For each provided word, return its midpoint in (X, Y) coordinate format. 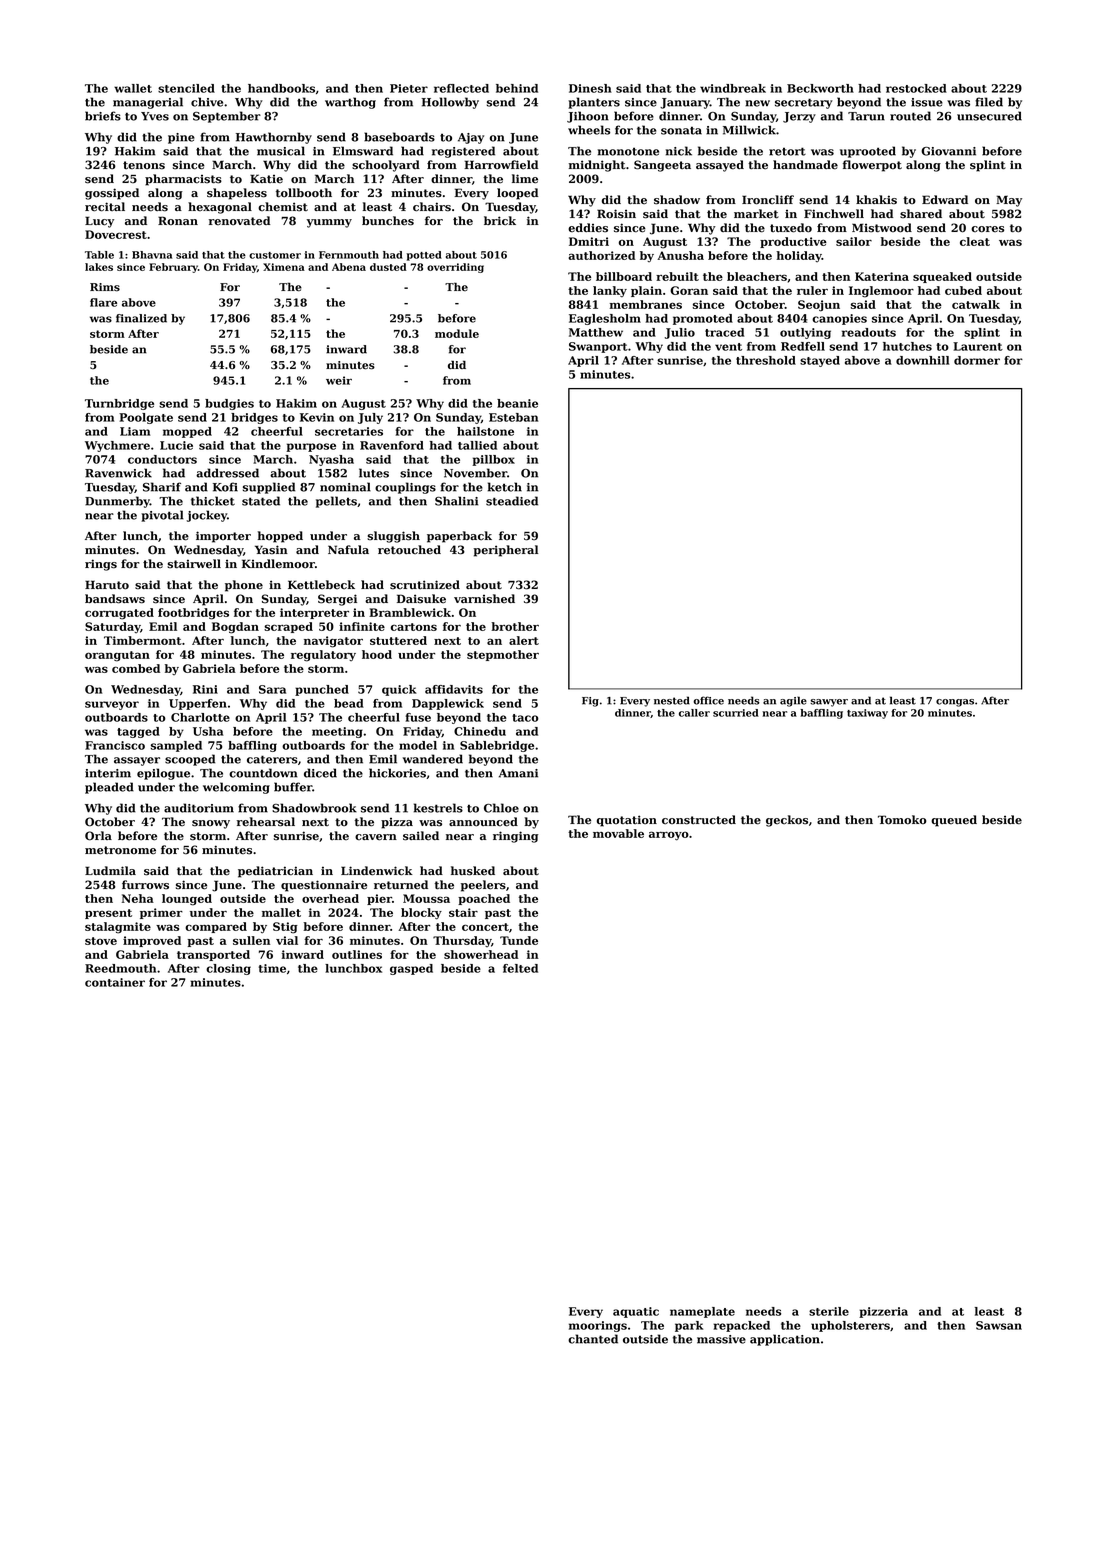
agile (793, 701)
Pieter (409, 88)
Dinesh (590, 88)
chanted (593, 1339)
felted (520, 968)
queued (954, 821)
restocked (916, 88)
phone (244, 586)
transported (213, 955)
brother (515, 626)
